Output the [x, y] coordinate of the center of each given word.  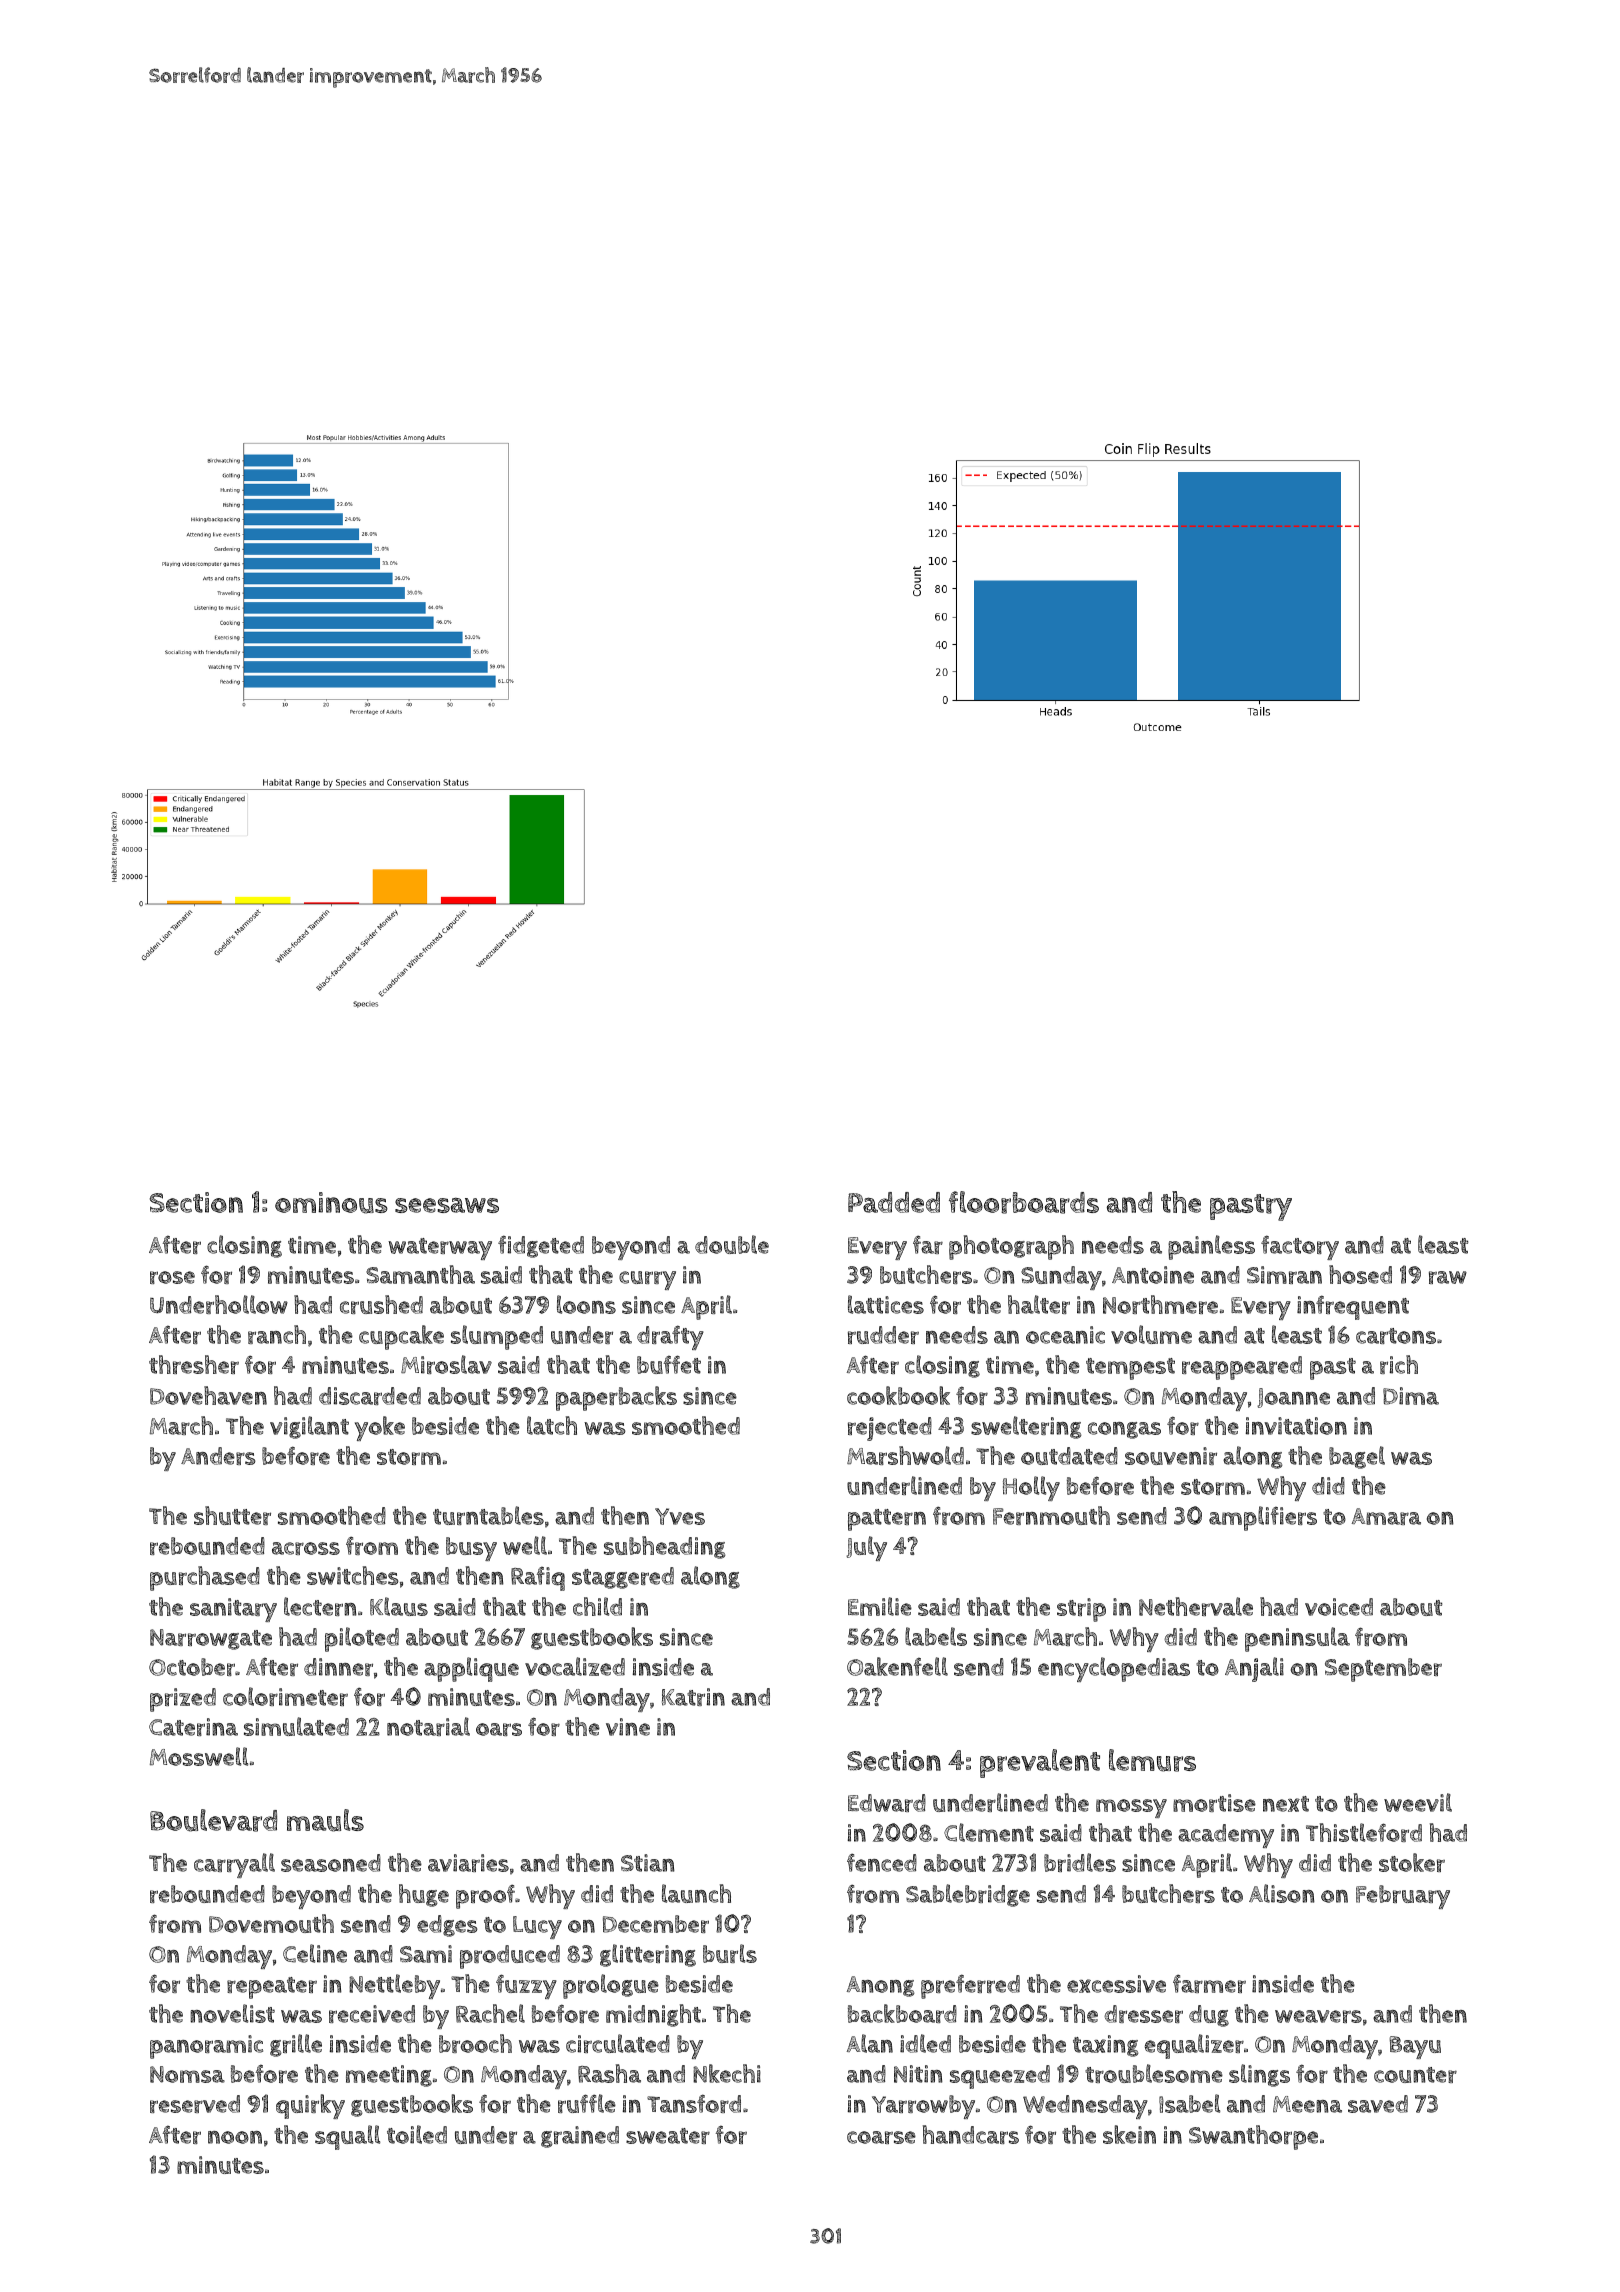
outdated [1069, 1456]
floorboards [1024, 1202]
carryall [234, 1865]
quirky [310, 2106]
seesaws [447, 1205]
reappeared [1242, 1368]
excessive [1116, 1984]
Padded [894, 1202]
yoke [380, 1428]
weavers [1318, 2016]
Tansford [694, 2103]
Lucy [537, 1927]
